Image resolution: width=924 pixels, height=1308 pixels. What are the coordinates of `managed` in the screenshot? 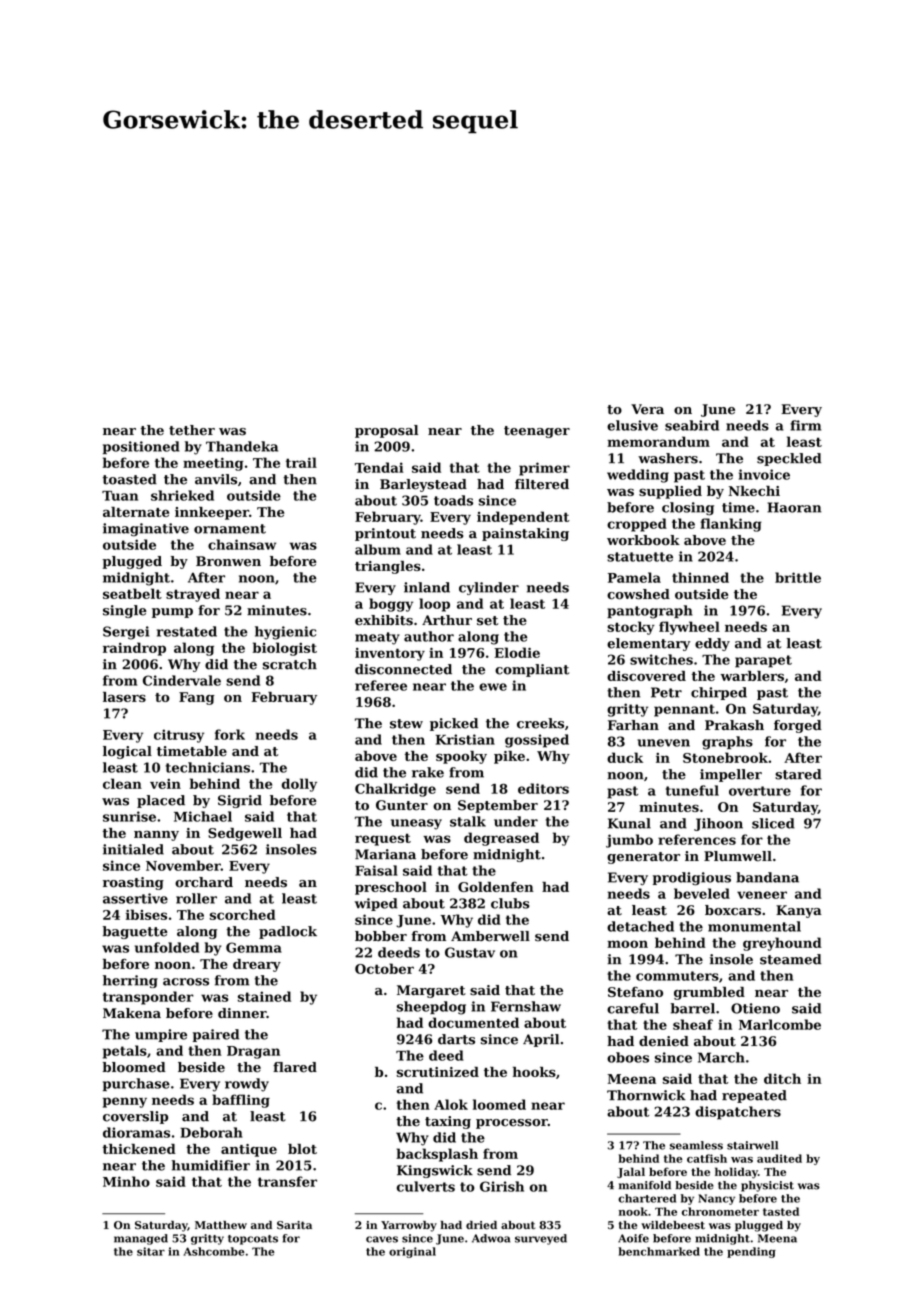 It's located at (141, 1239).
